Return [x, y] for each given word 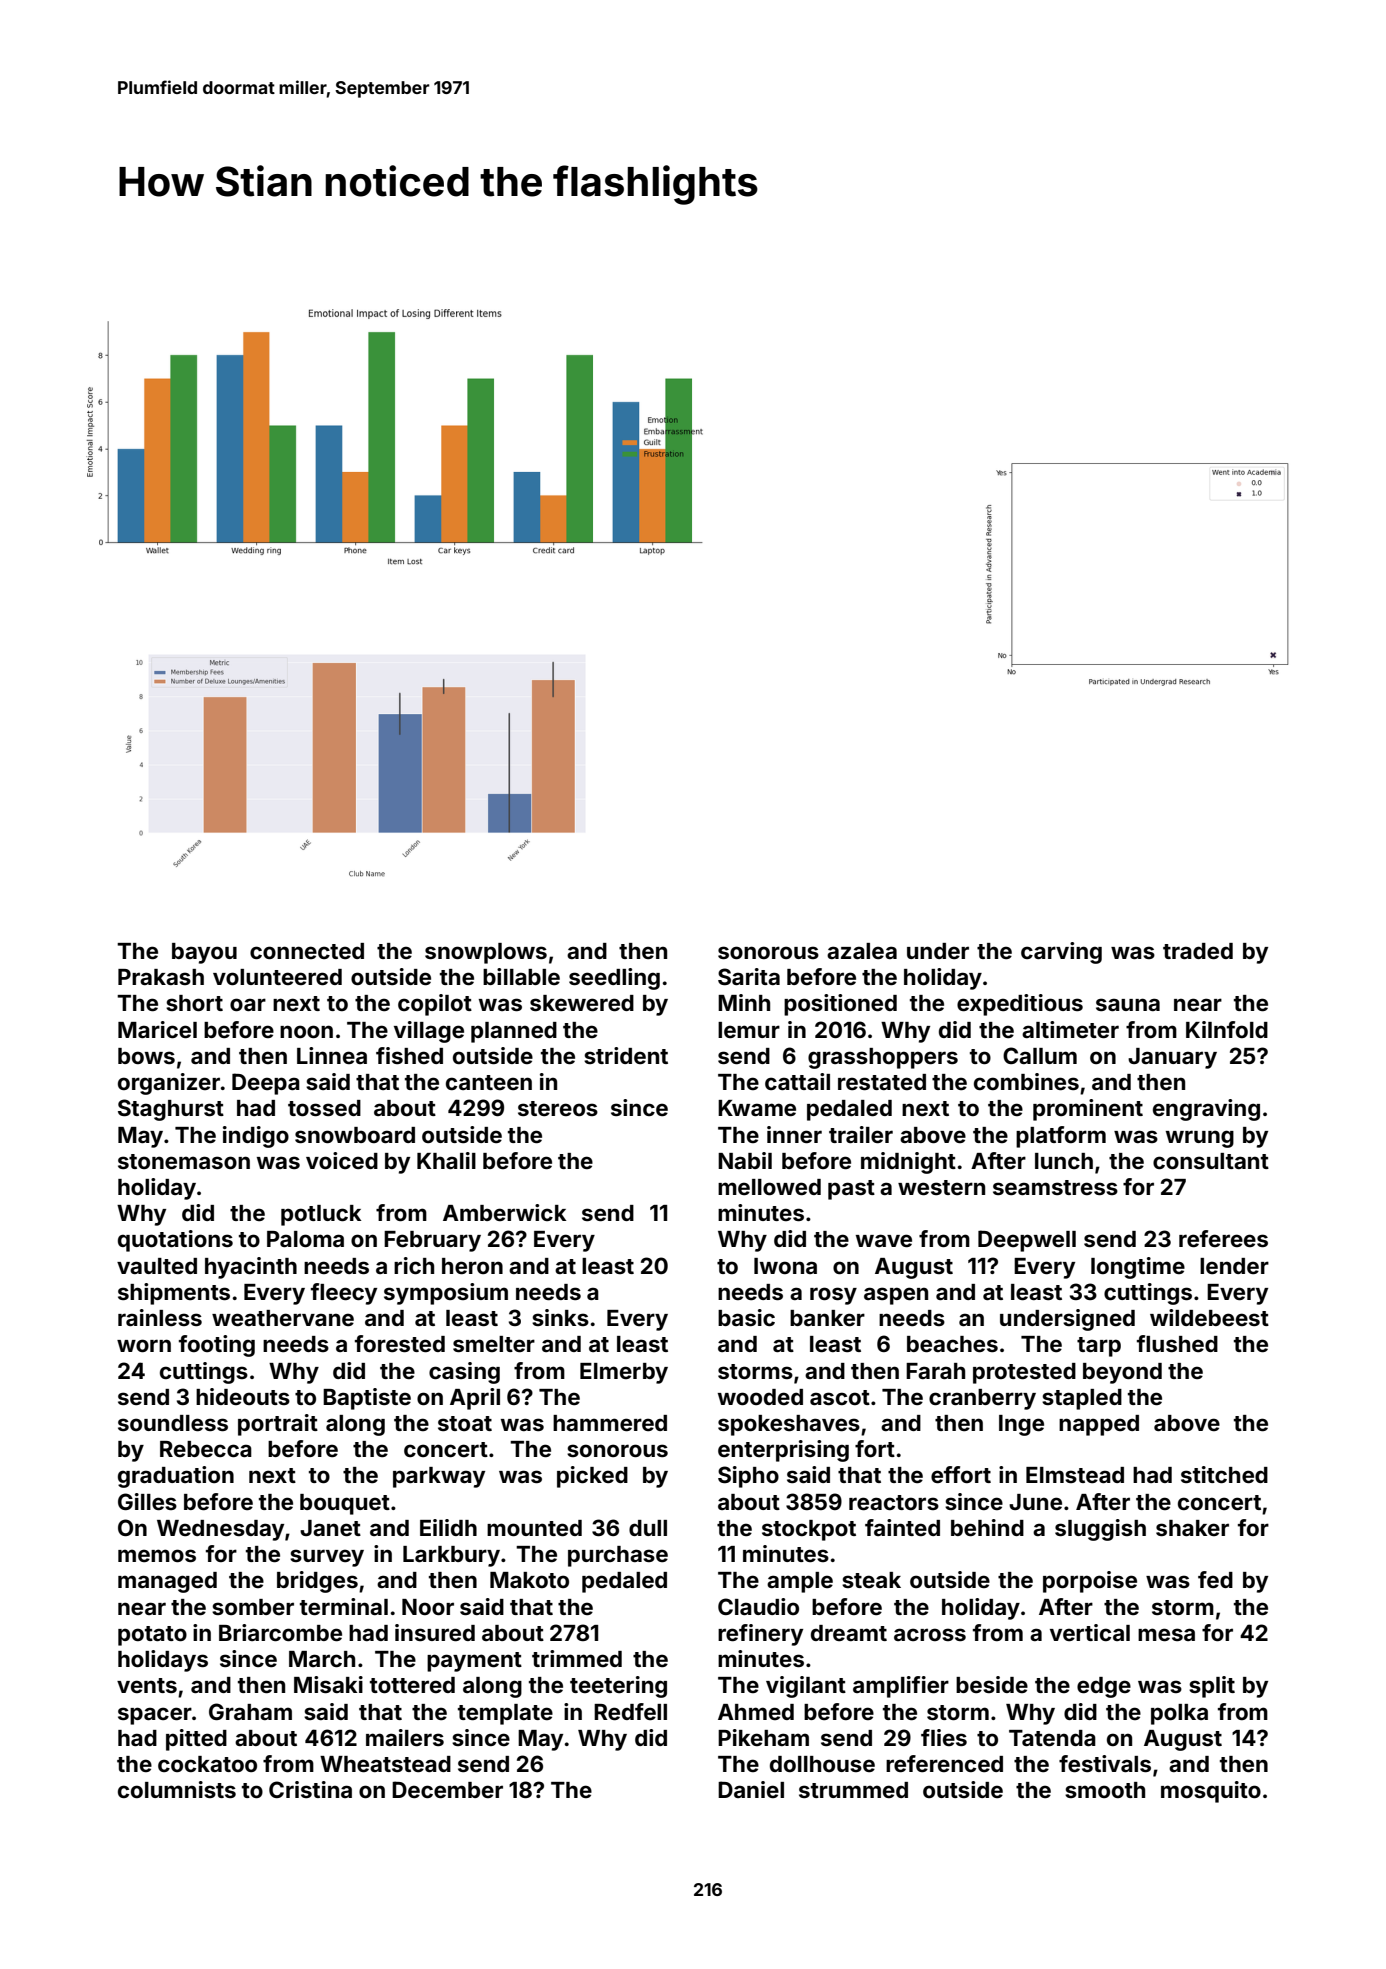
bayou [204, 953]
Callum [1040, 1055]
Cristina [310, 1789]
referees [1223, 1238]
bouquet [345, 1504]
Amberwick [504, 1212]
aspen [896, 1296]
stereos [558, 1108]
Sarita [749, 977]
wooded [760, 1397]
